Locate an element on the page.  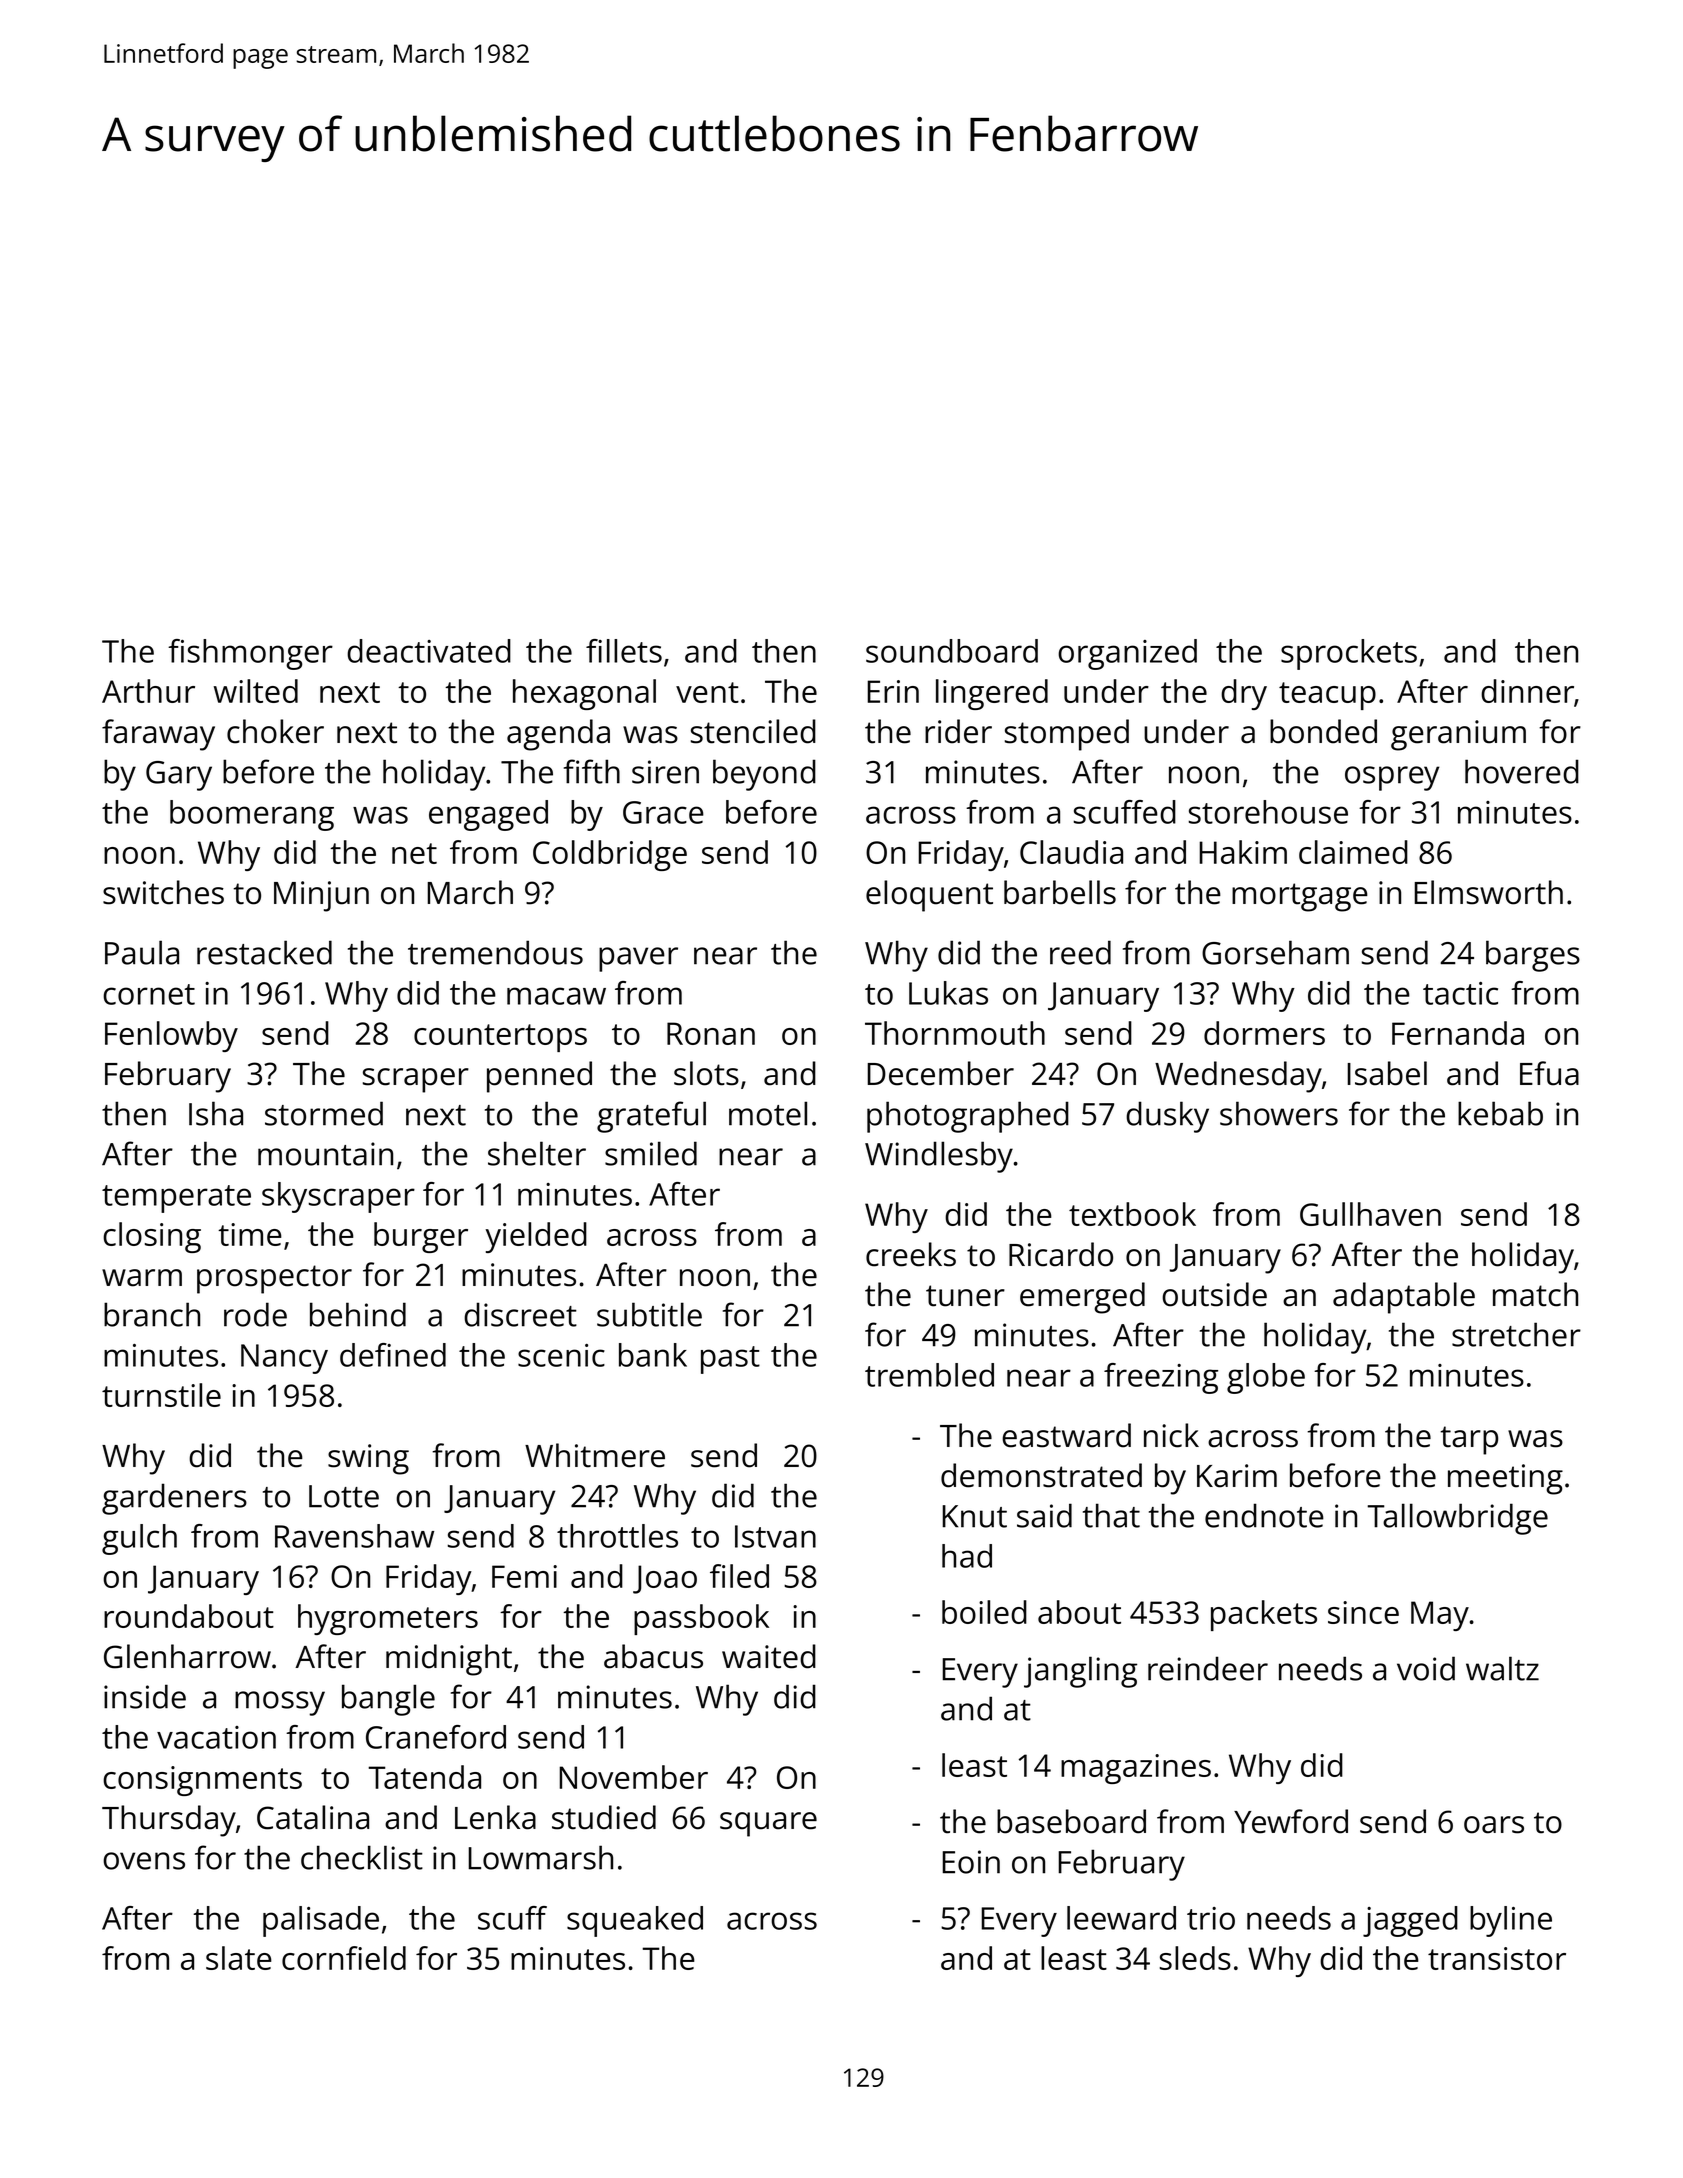
switches is located at coordinates (163, 892).
